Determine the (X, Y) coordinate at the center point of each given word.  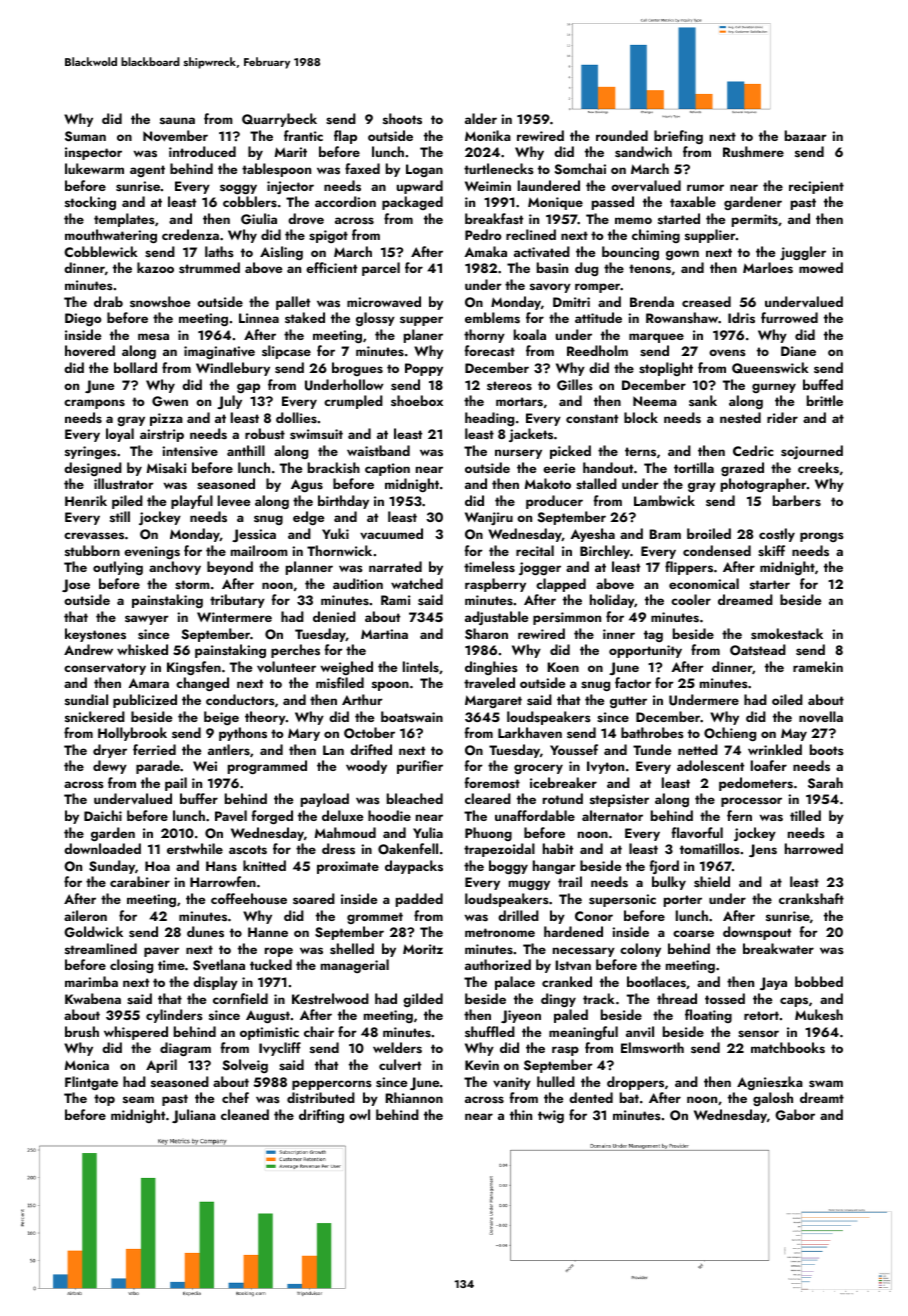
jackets (531, 435)
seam (138, 1100)
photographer (764, 485)
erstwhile (195, 848)
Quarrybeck (279, 120)
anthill (246, 450)
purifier (420, 767)
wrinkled (775, 749)
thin (521, 1114)
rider (782, 417)
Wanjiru (489, 518)
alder (481, 118)
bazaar (806, 135)
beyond (230, 568)
